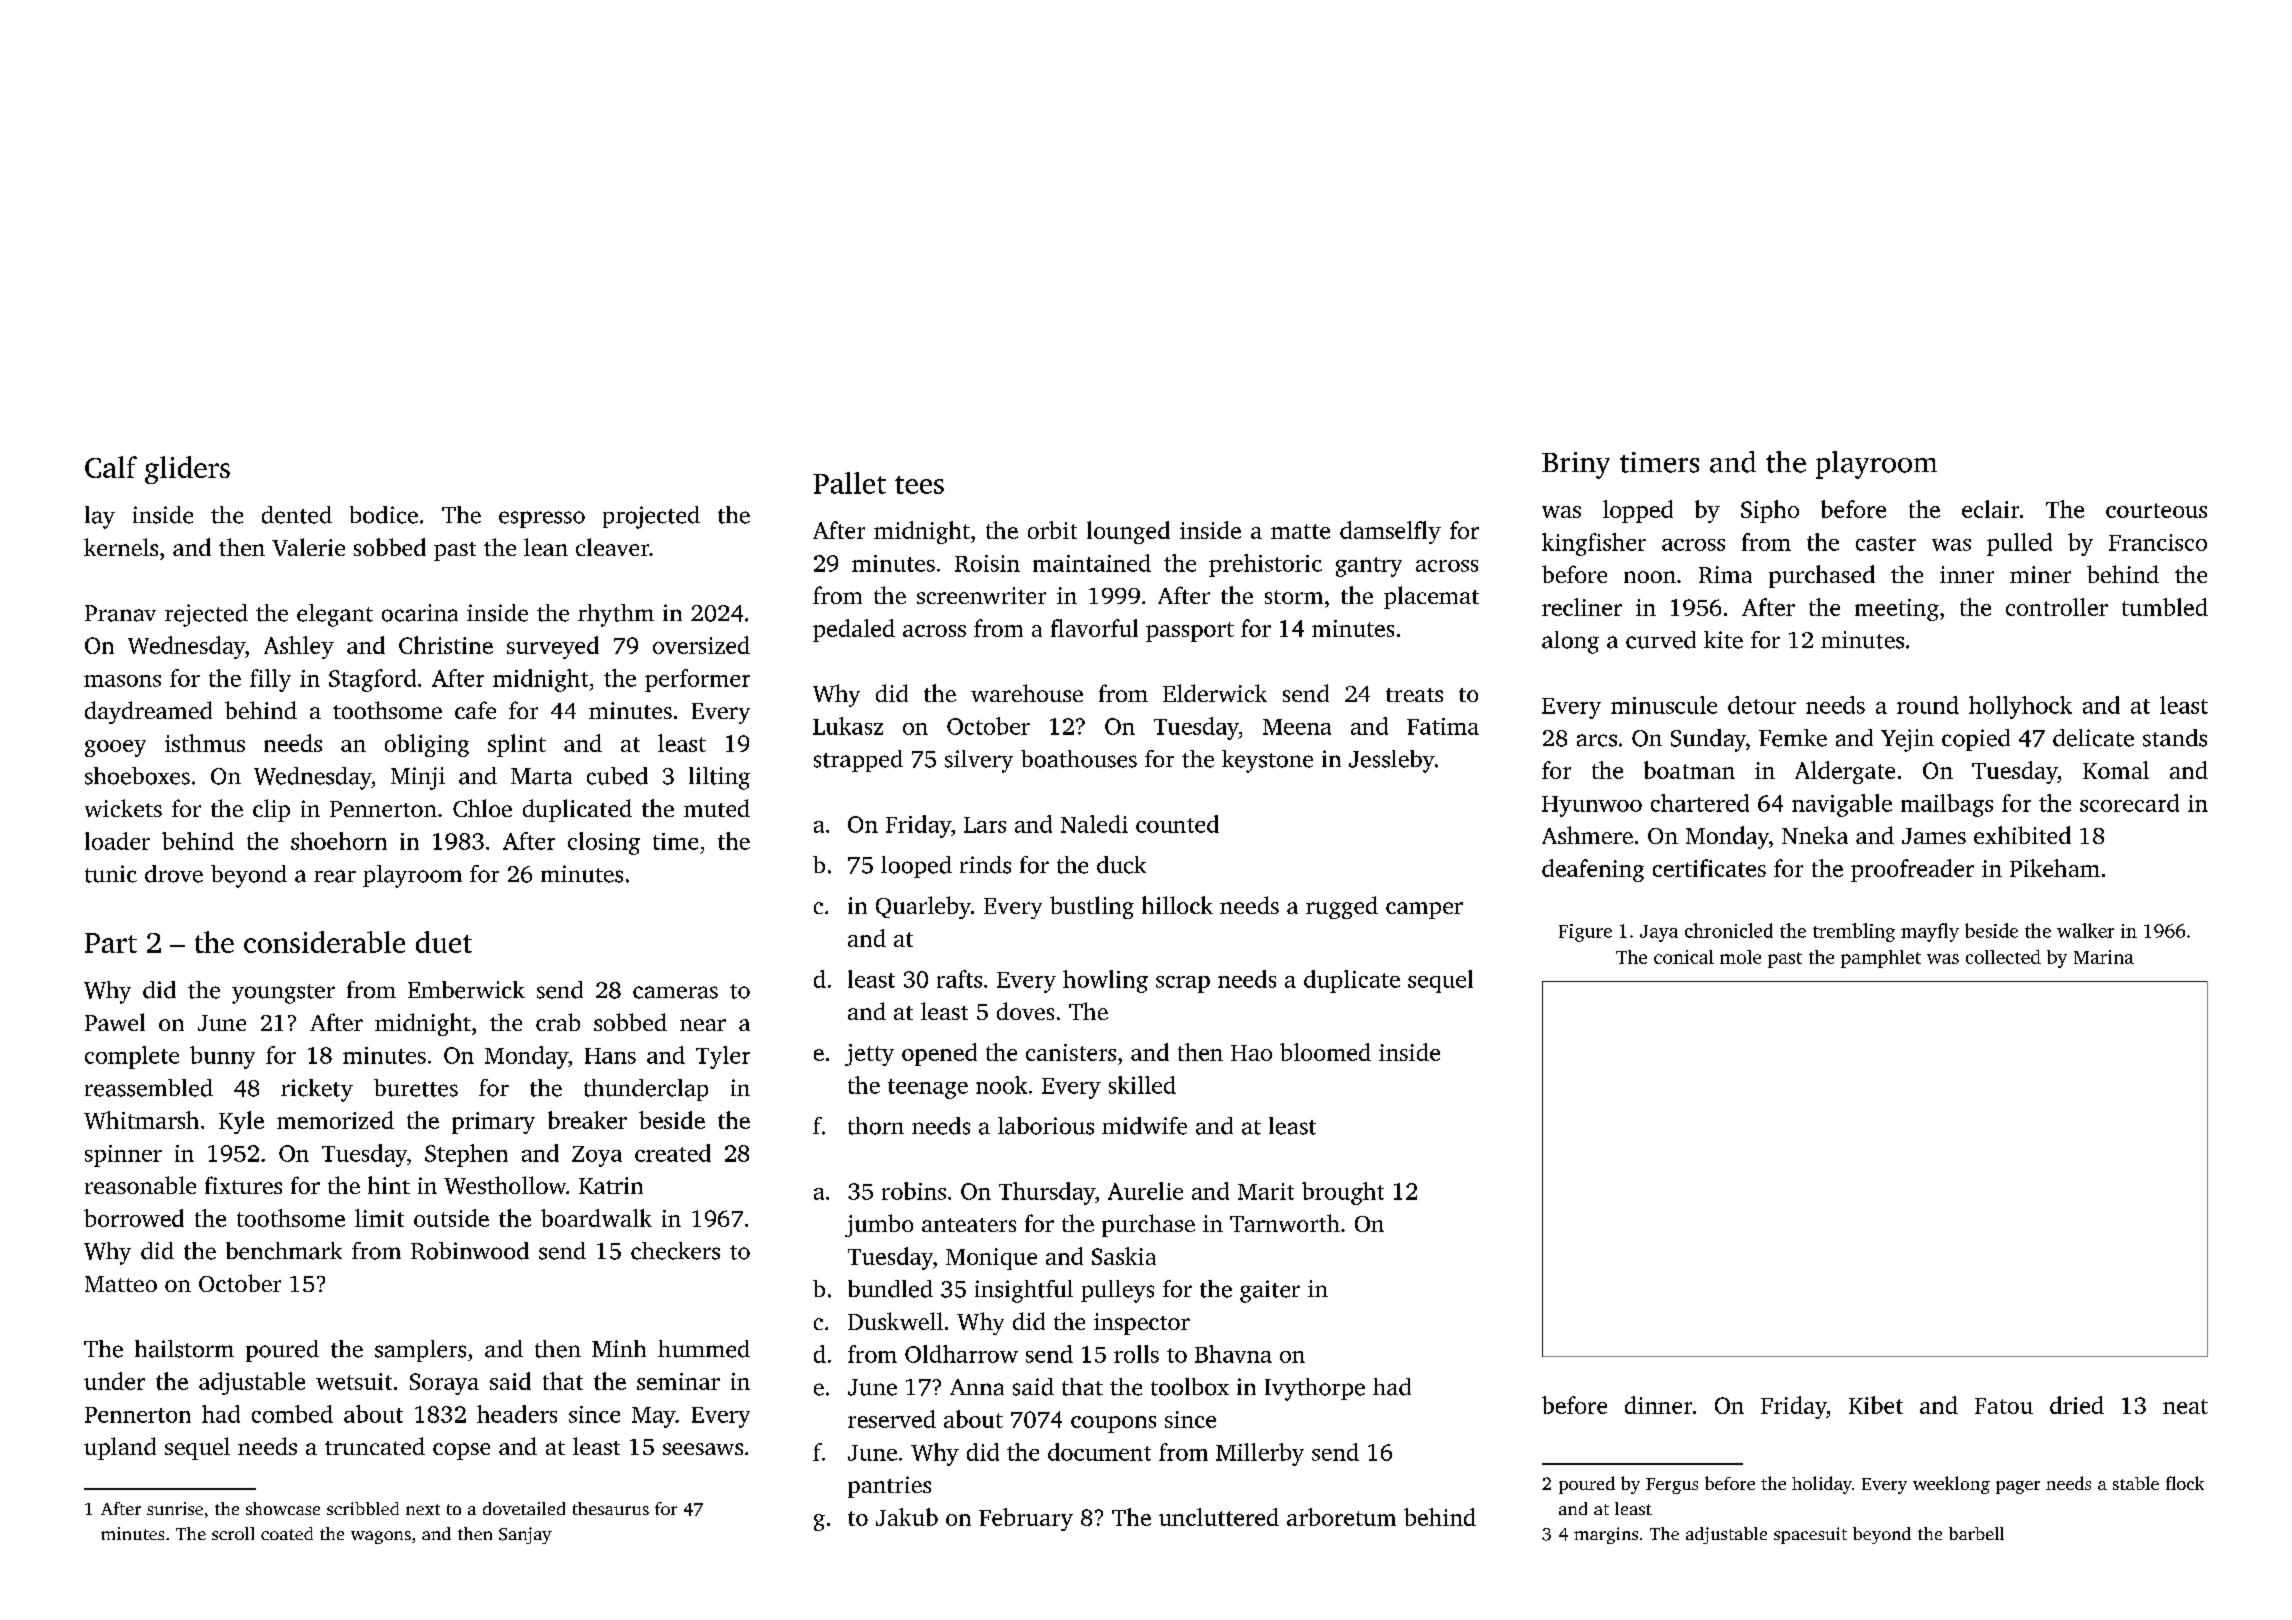 Image resolution: width=2292 pixels, height=1620 pixels. What do you see at coordinates (1576, 465) in the screenshot?
I see `Briny` at bounding box center [1576, 465].
